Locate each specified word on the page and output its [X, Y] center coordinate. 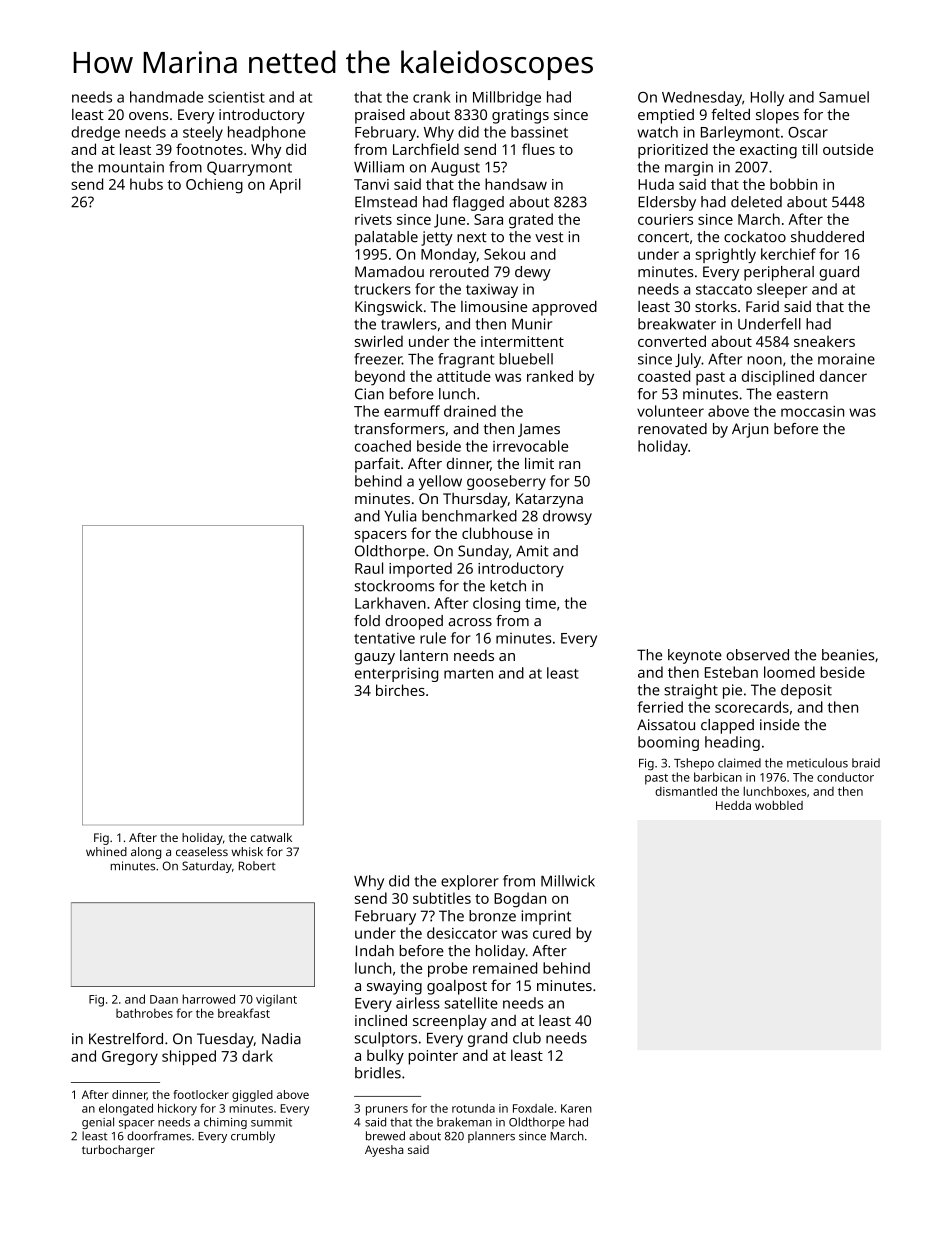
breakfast [244, 1013]
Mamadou [389, 272]
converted [672, 341]
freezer [378, 359]
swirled [379, 341]
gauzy [375, 659]
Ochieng [214, 186]
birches [400, 690]
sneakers [824, 341]
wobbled [779, 805]
